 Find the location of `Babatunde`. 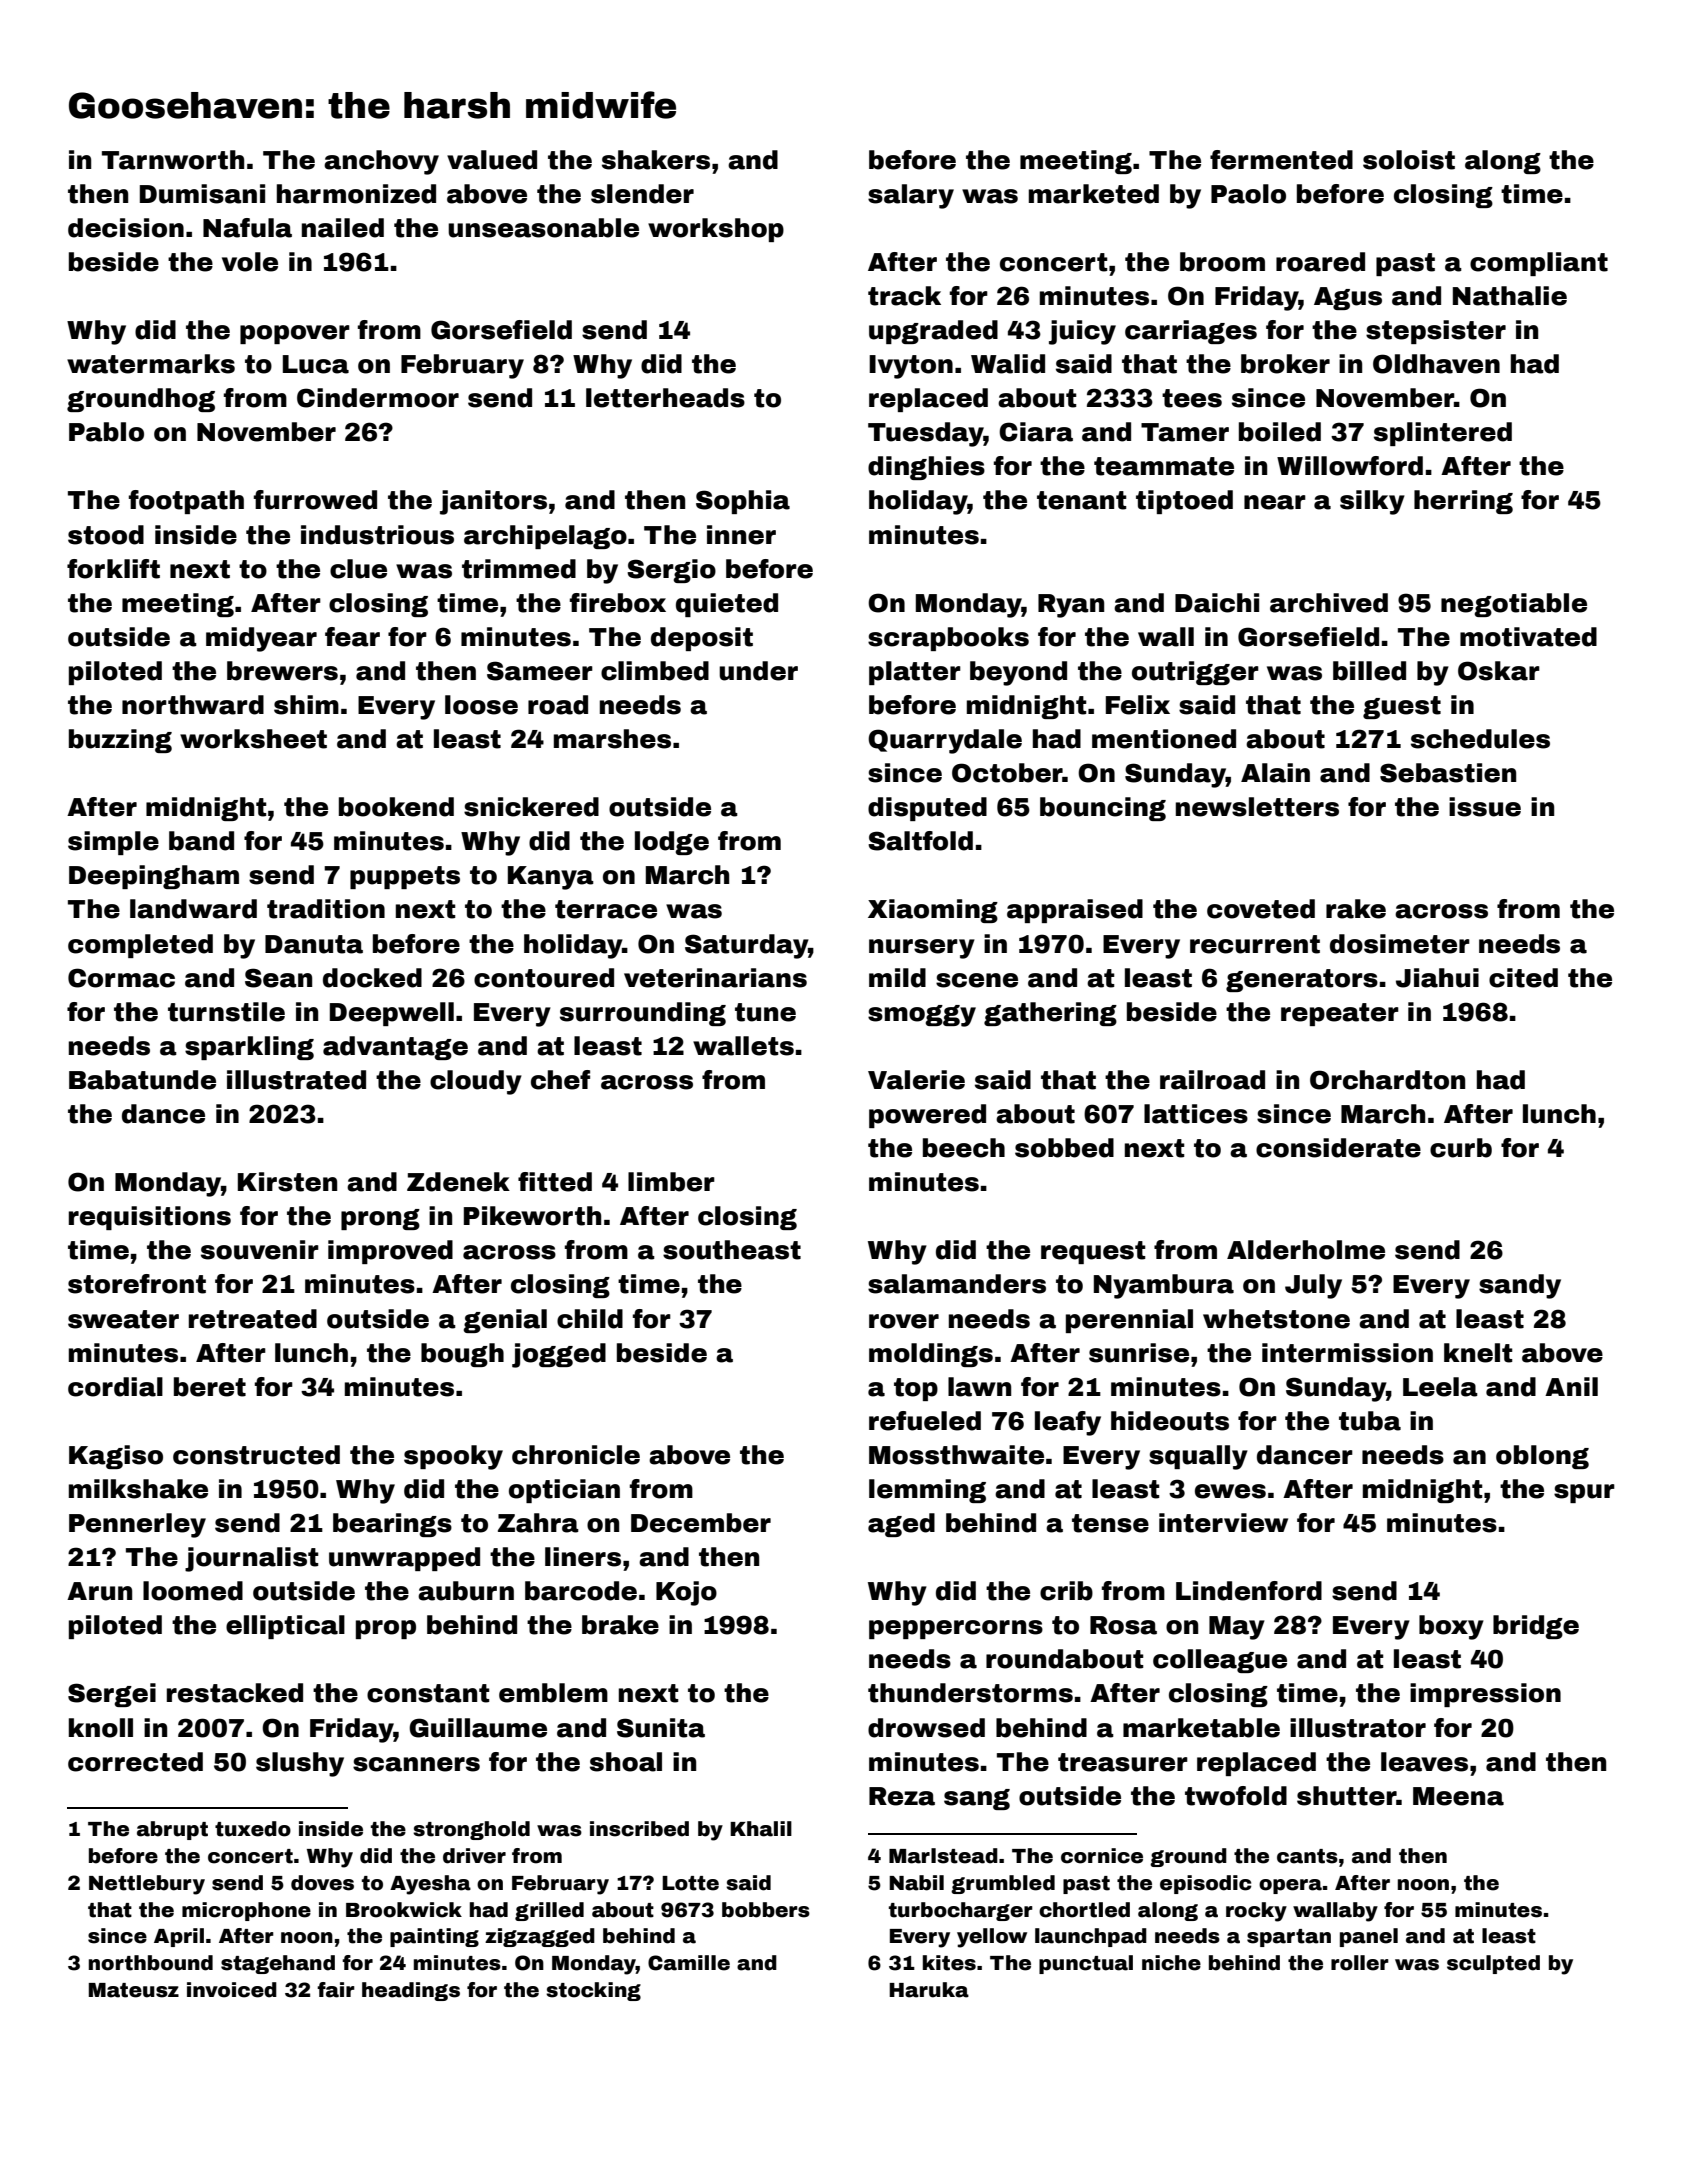

Babatunde is located at coordinates (142, 1080).
